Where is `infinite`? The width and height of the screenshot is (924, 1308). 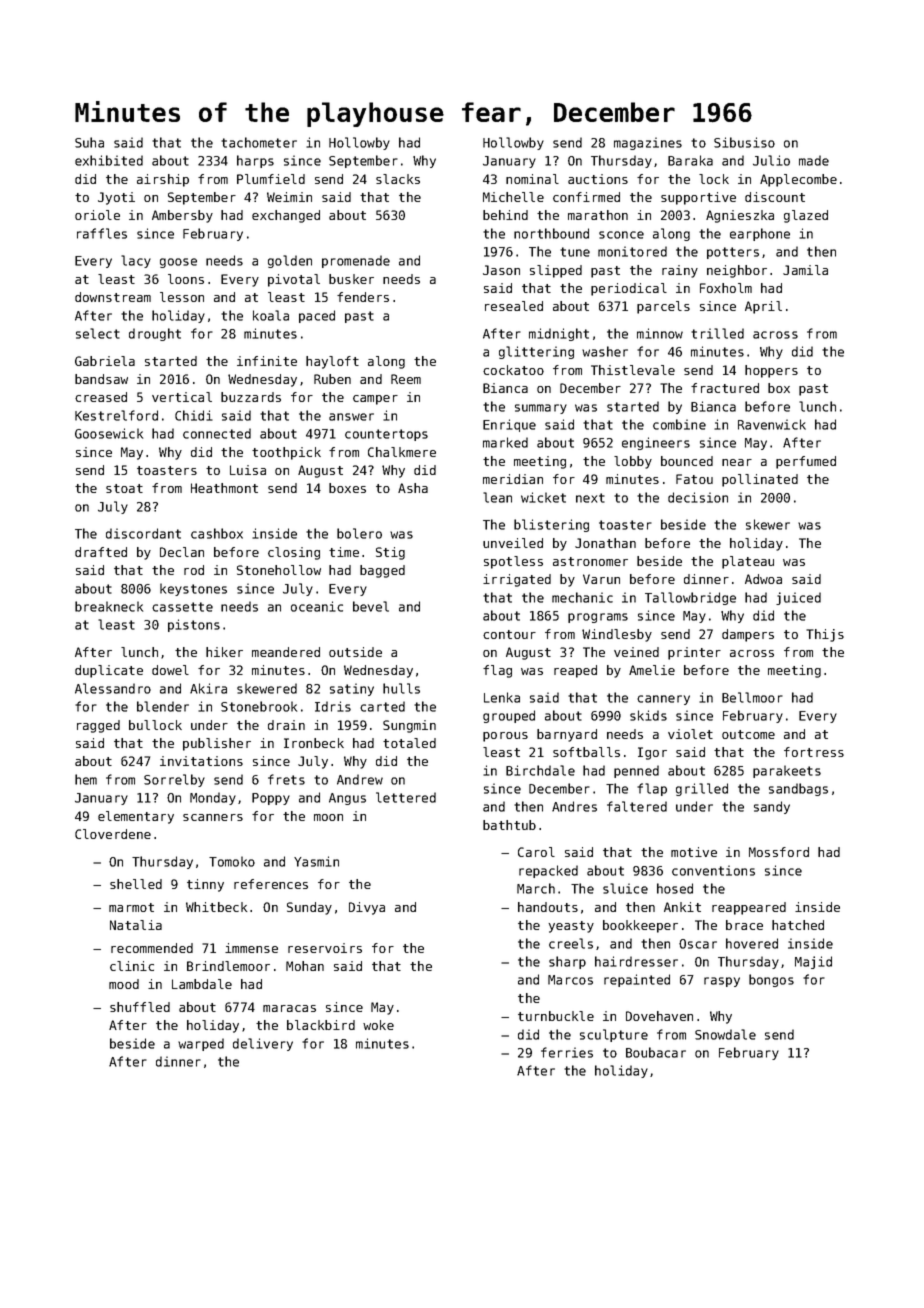 infinite is located at coordinates (267, 361).
